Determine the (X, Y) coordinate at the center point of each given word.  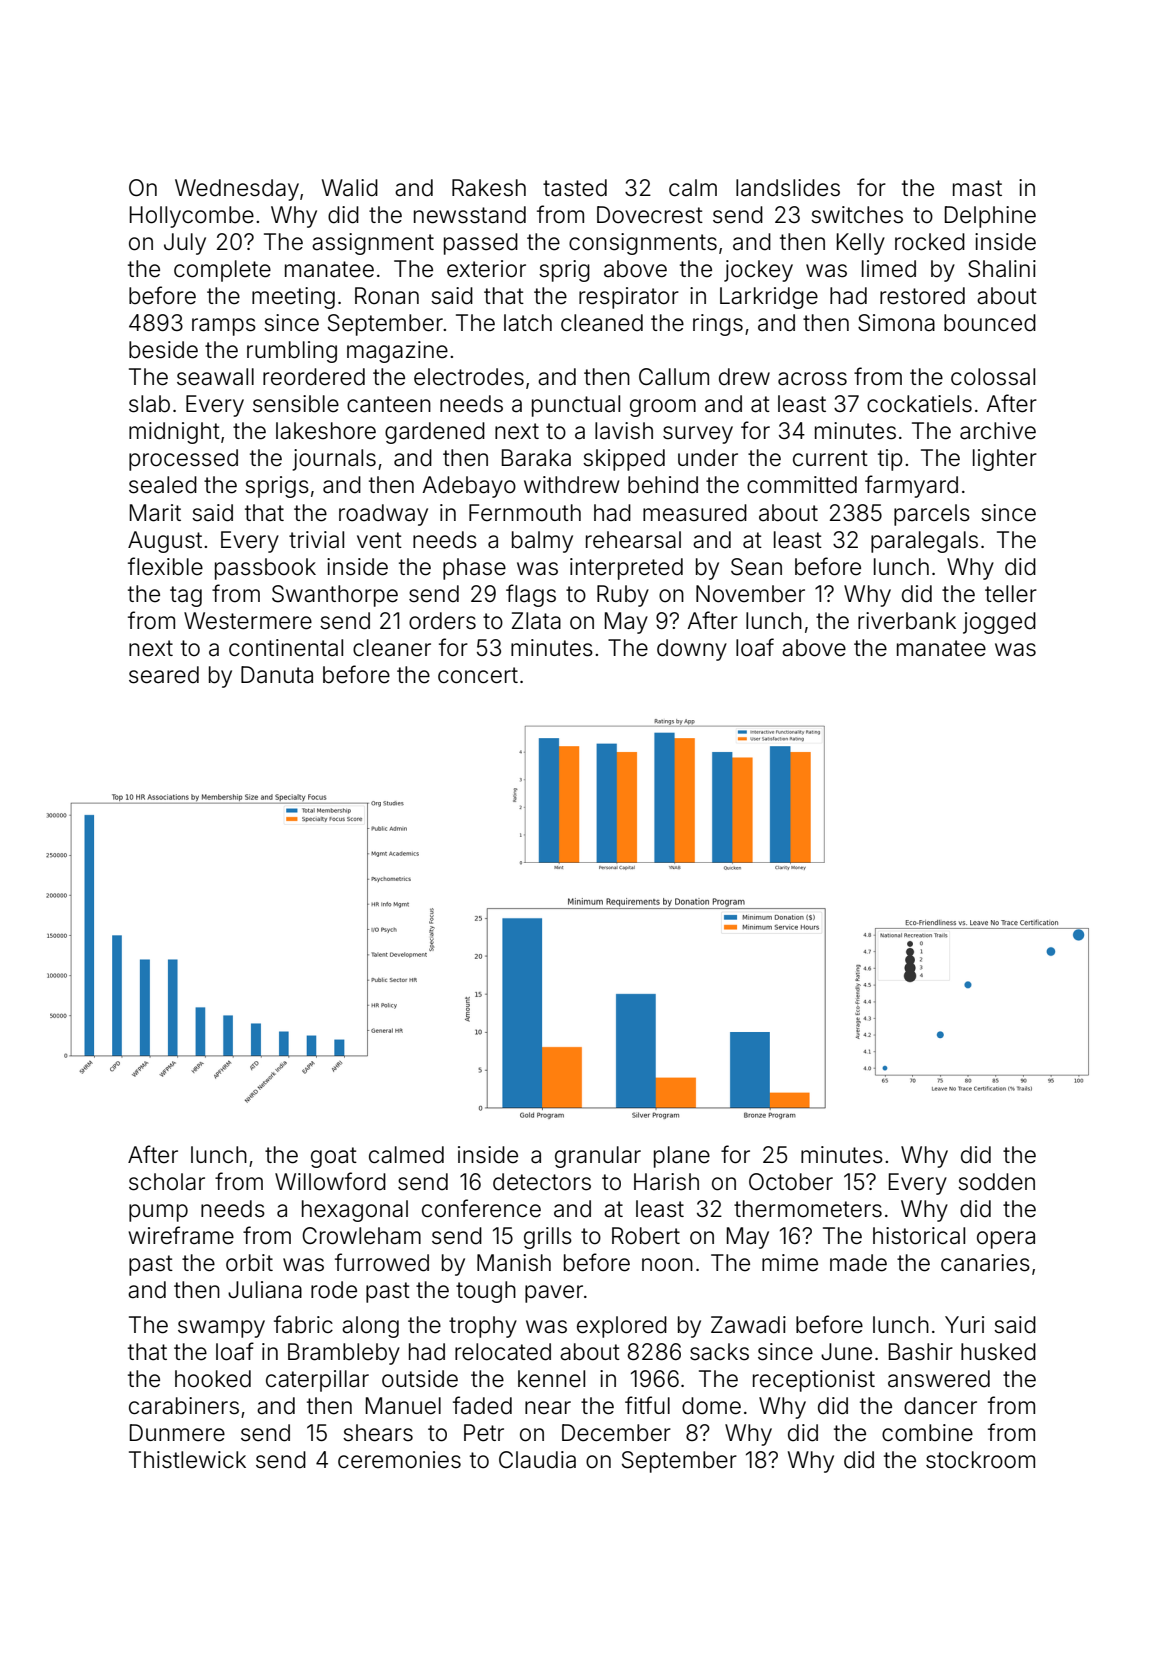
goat (334, 1157)
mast (977, 188)
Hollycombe (192, 217)
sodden (996, 1182)
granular (598, 1157)
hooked (213, 1379)
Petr (484, 1433)
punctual (576, 406)
